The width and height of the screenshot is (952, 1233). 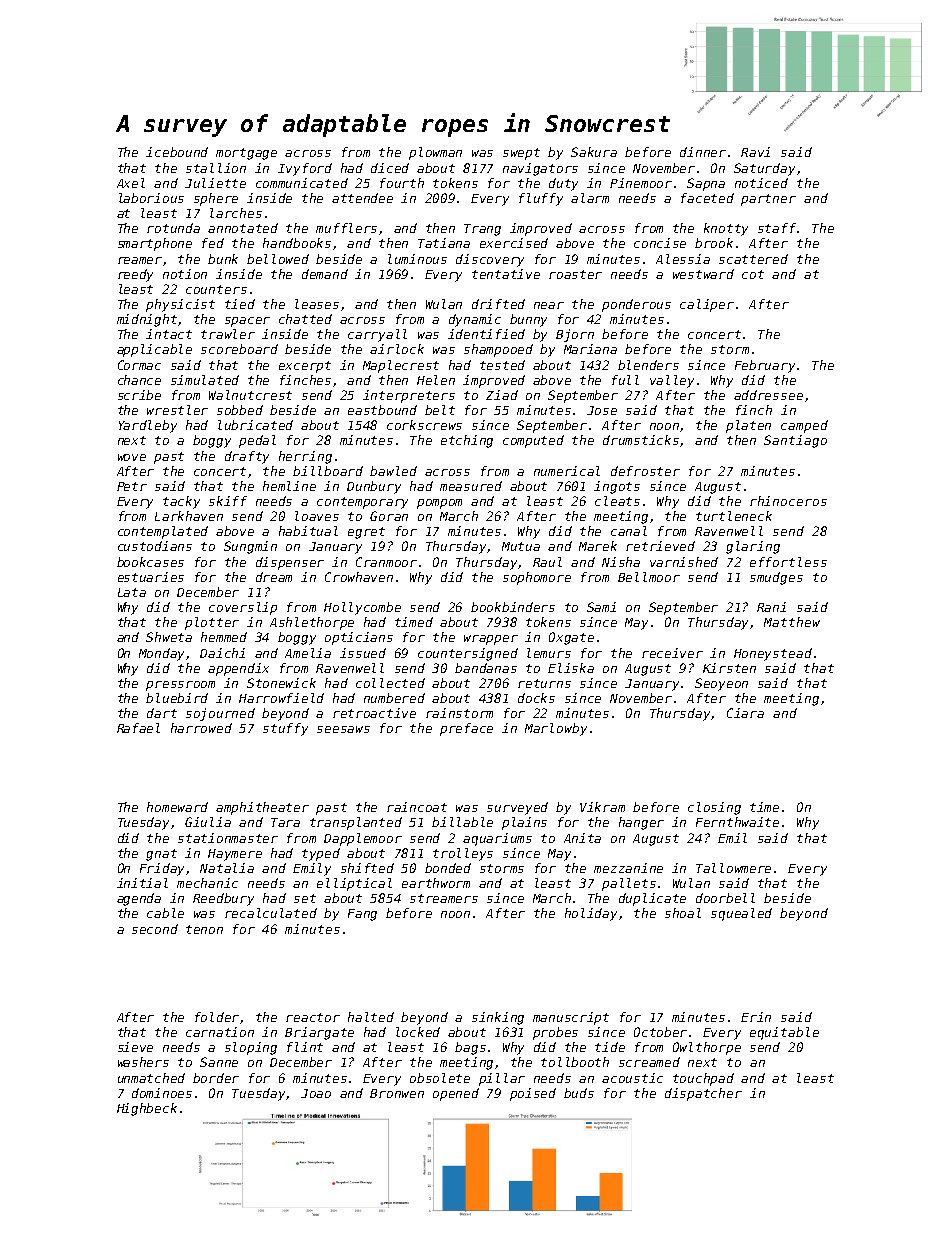 What do you see at coordinates (213, 243) in the screenshot?
I see `fed` at bounding box center [213, 243].
